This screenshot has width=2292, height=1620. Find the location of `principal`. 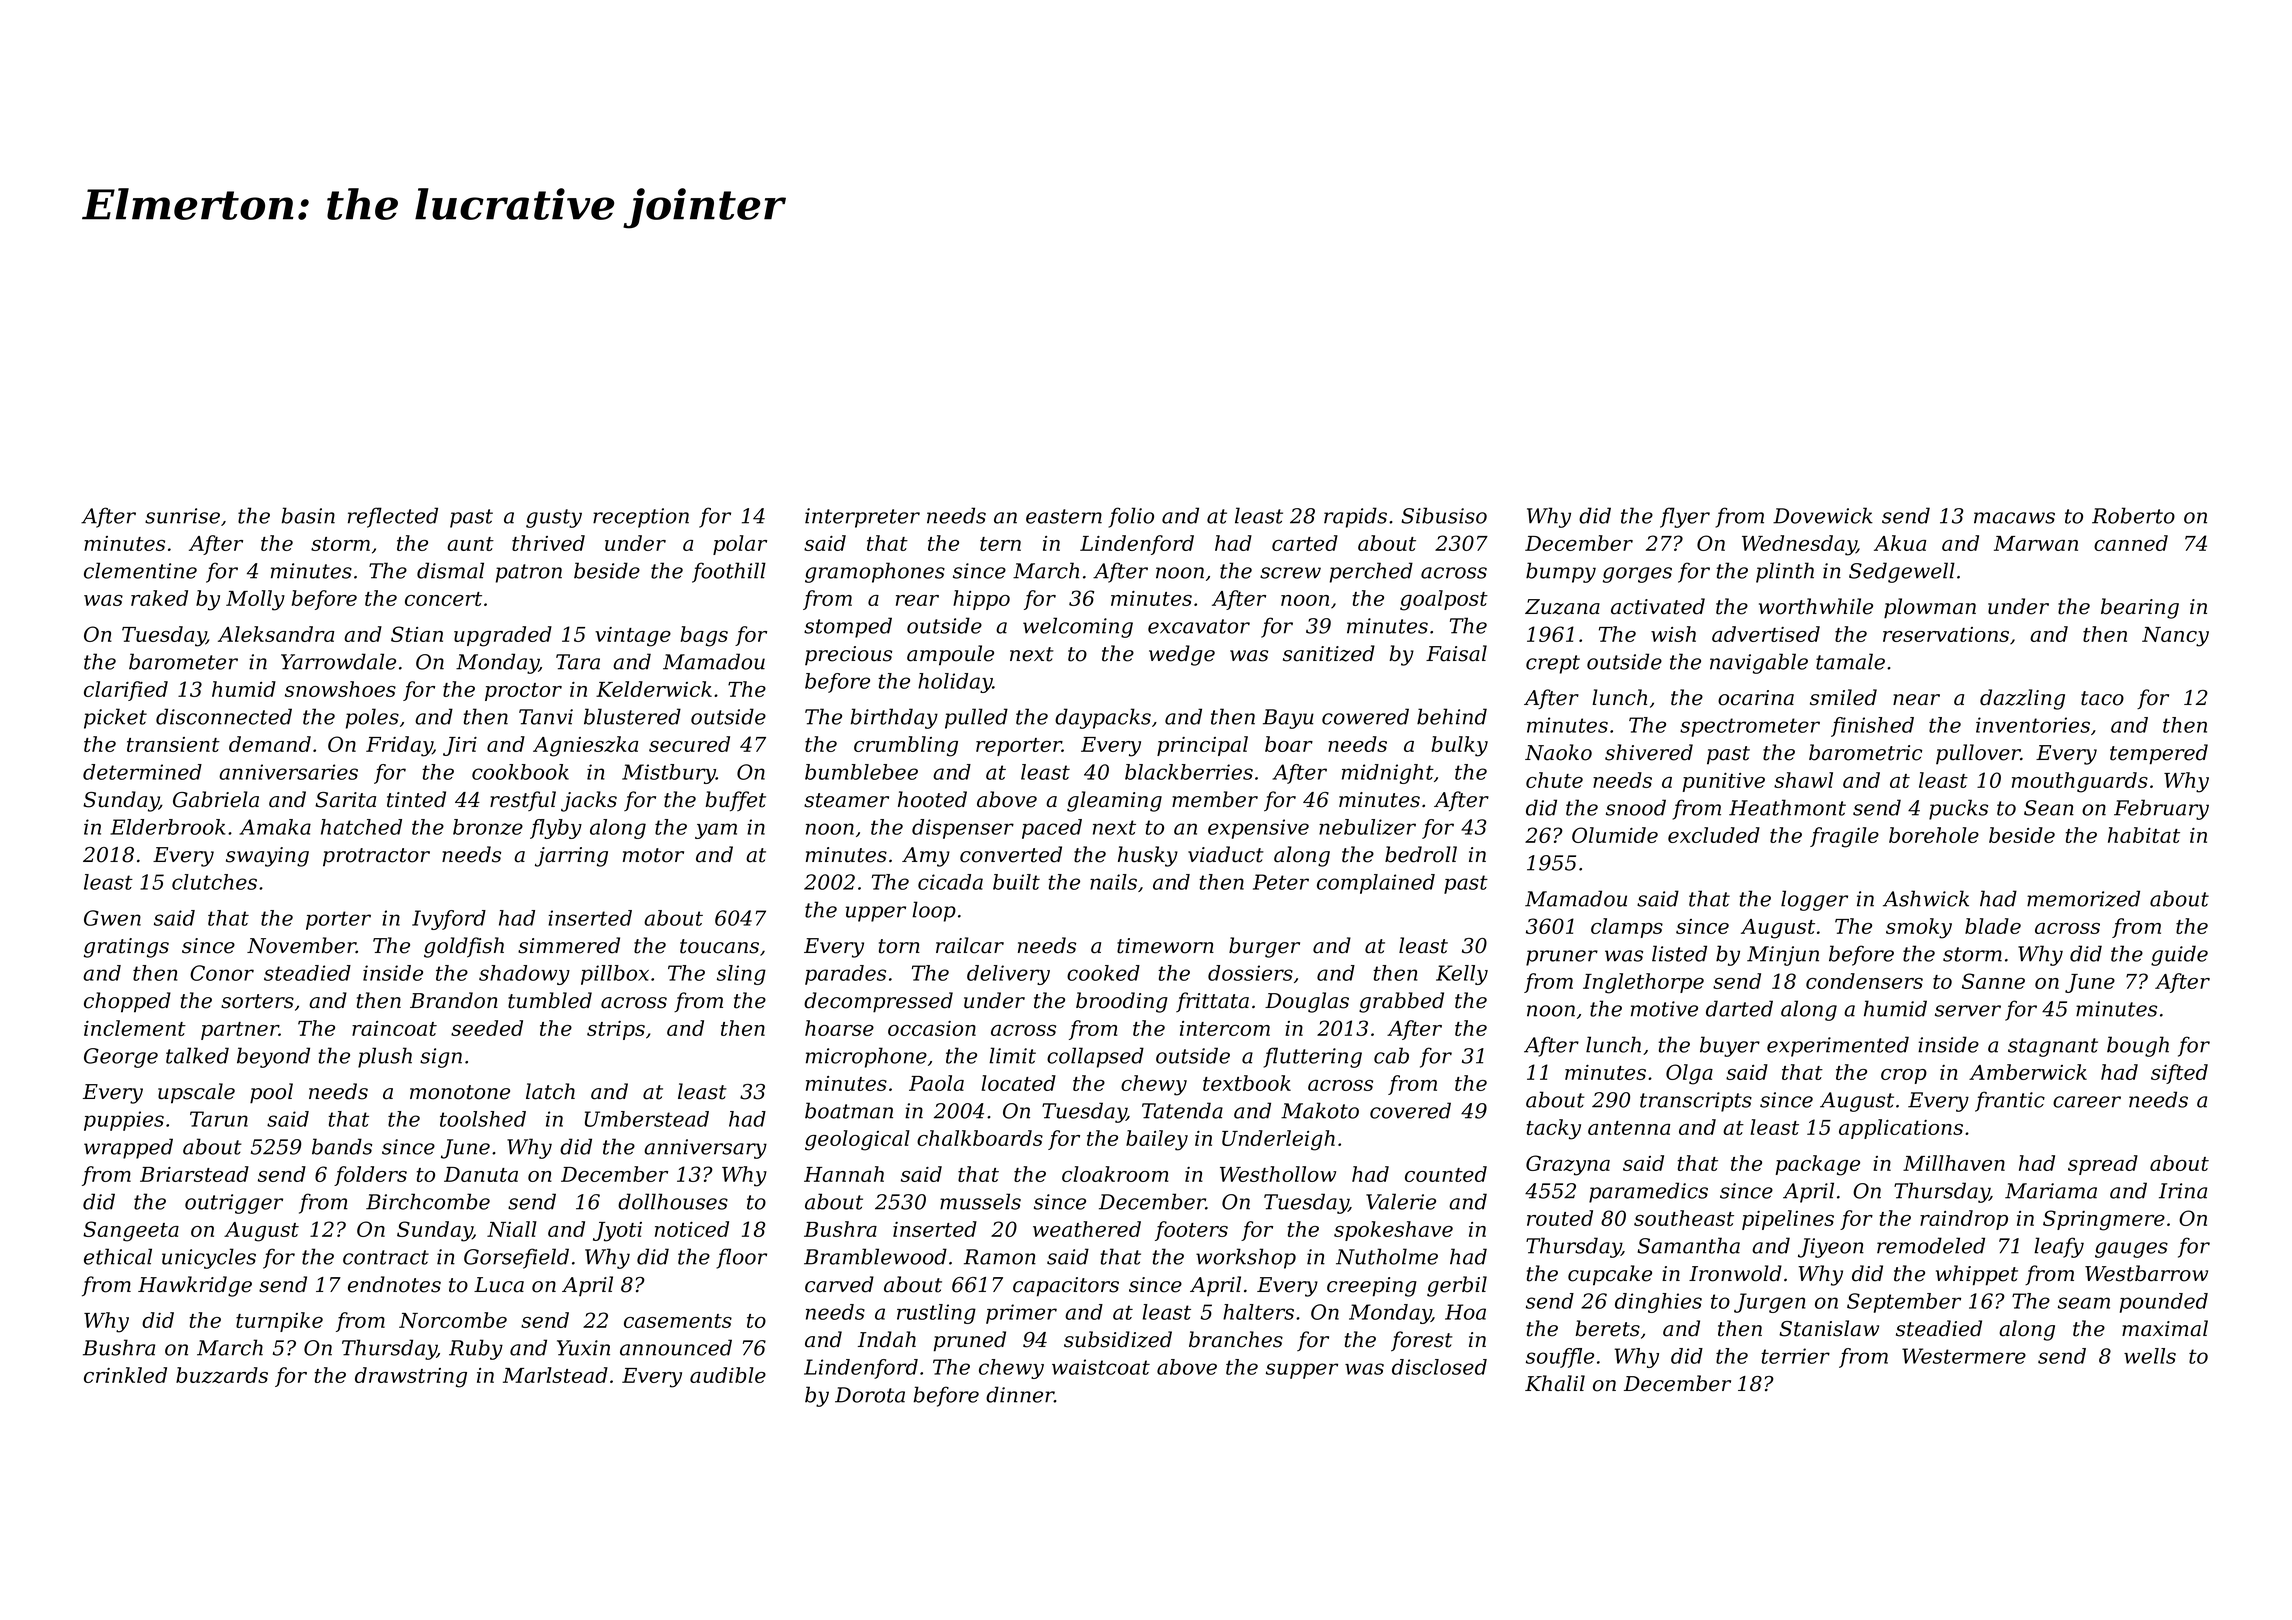

principal is located at coordinates (1202, 746).
